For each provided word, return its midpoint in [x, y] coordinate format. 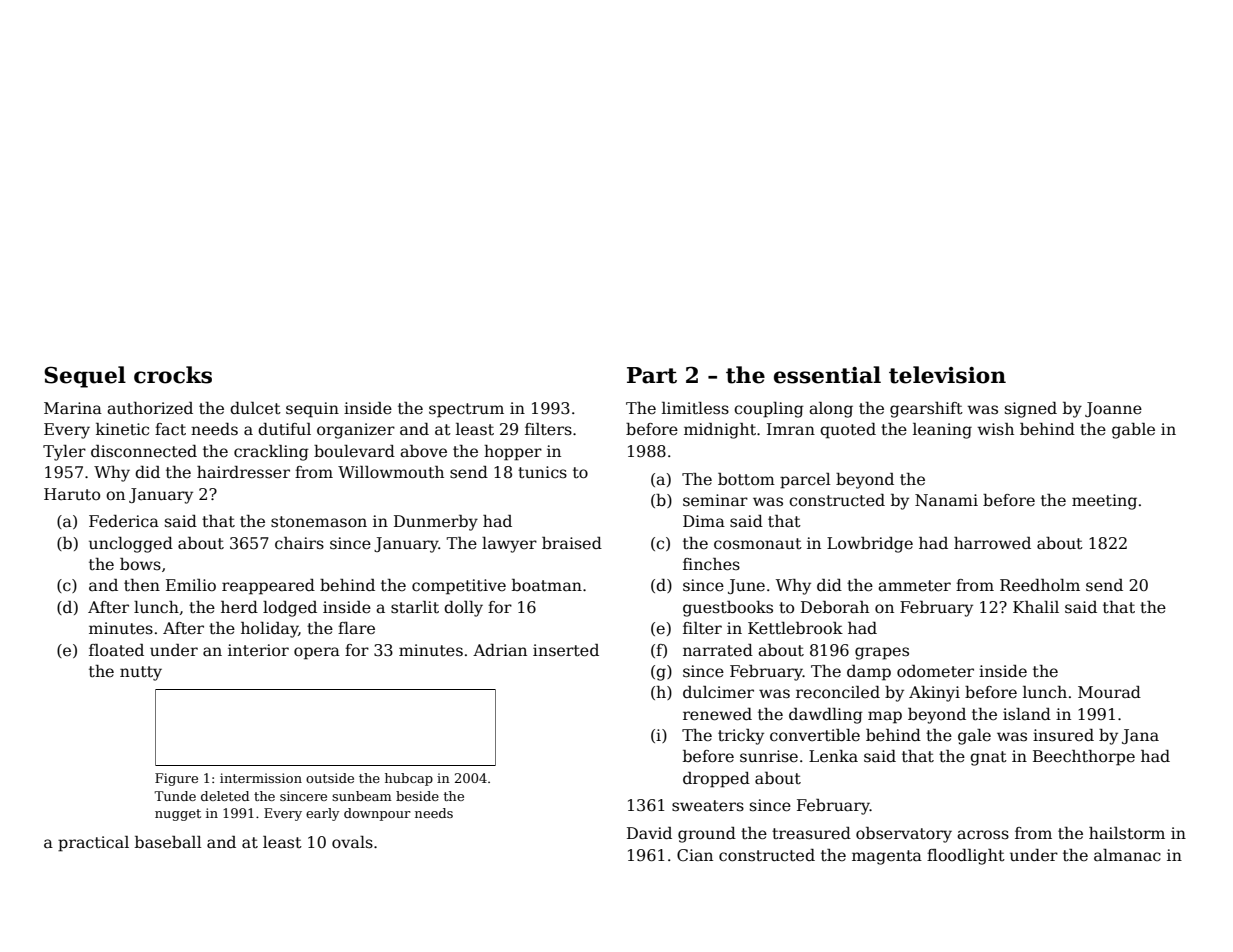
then [142, 585]
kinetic [122, 429]
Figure [176, 779]
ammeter [914, 586]
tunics [542, 472]
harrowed [992, 543]
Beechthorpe [1084, 758]
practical [93, 844]
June [746, 586]
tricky [741, 737]
